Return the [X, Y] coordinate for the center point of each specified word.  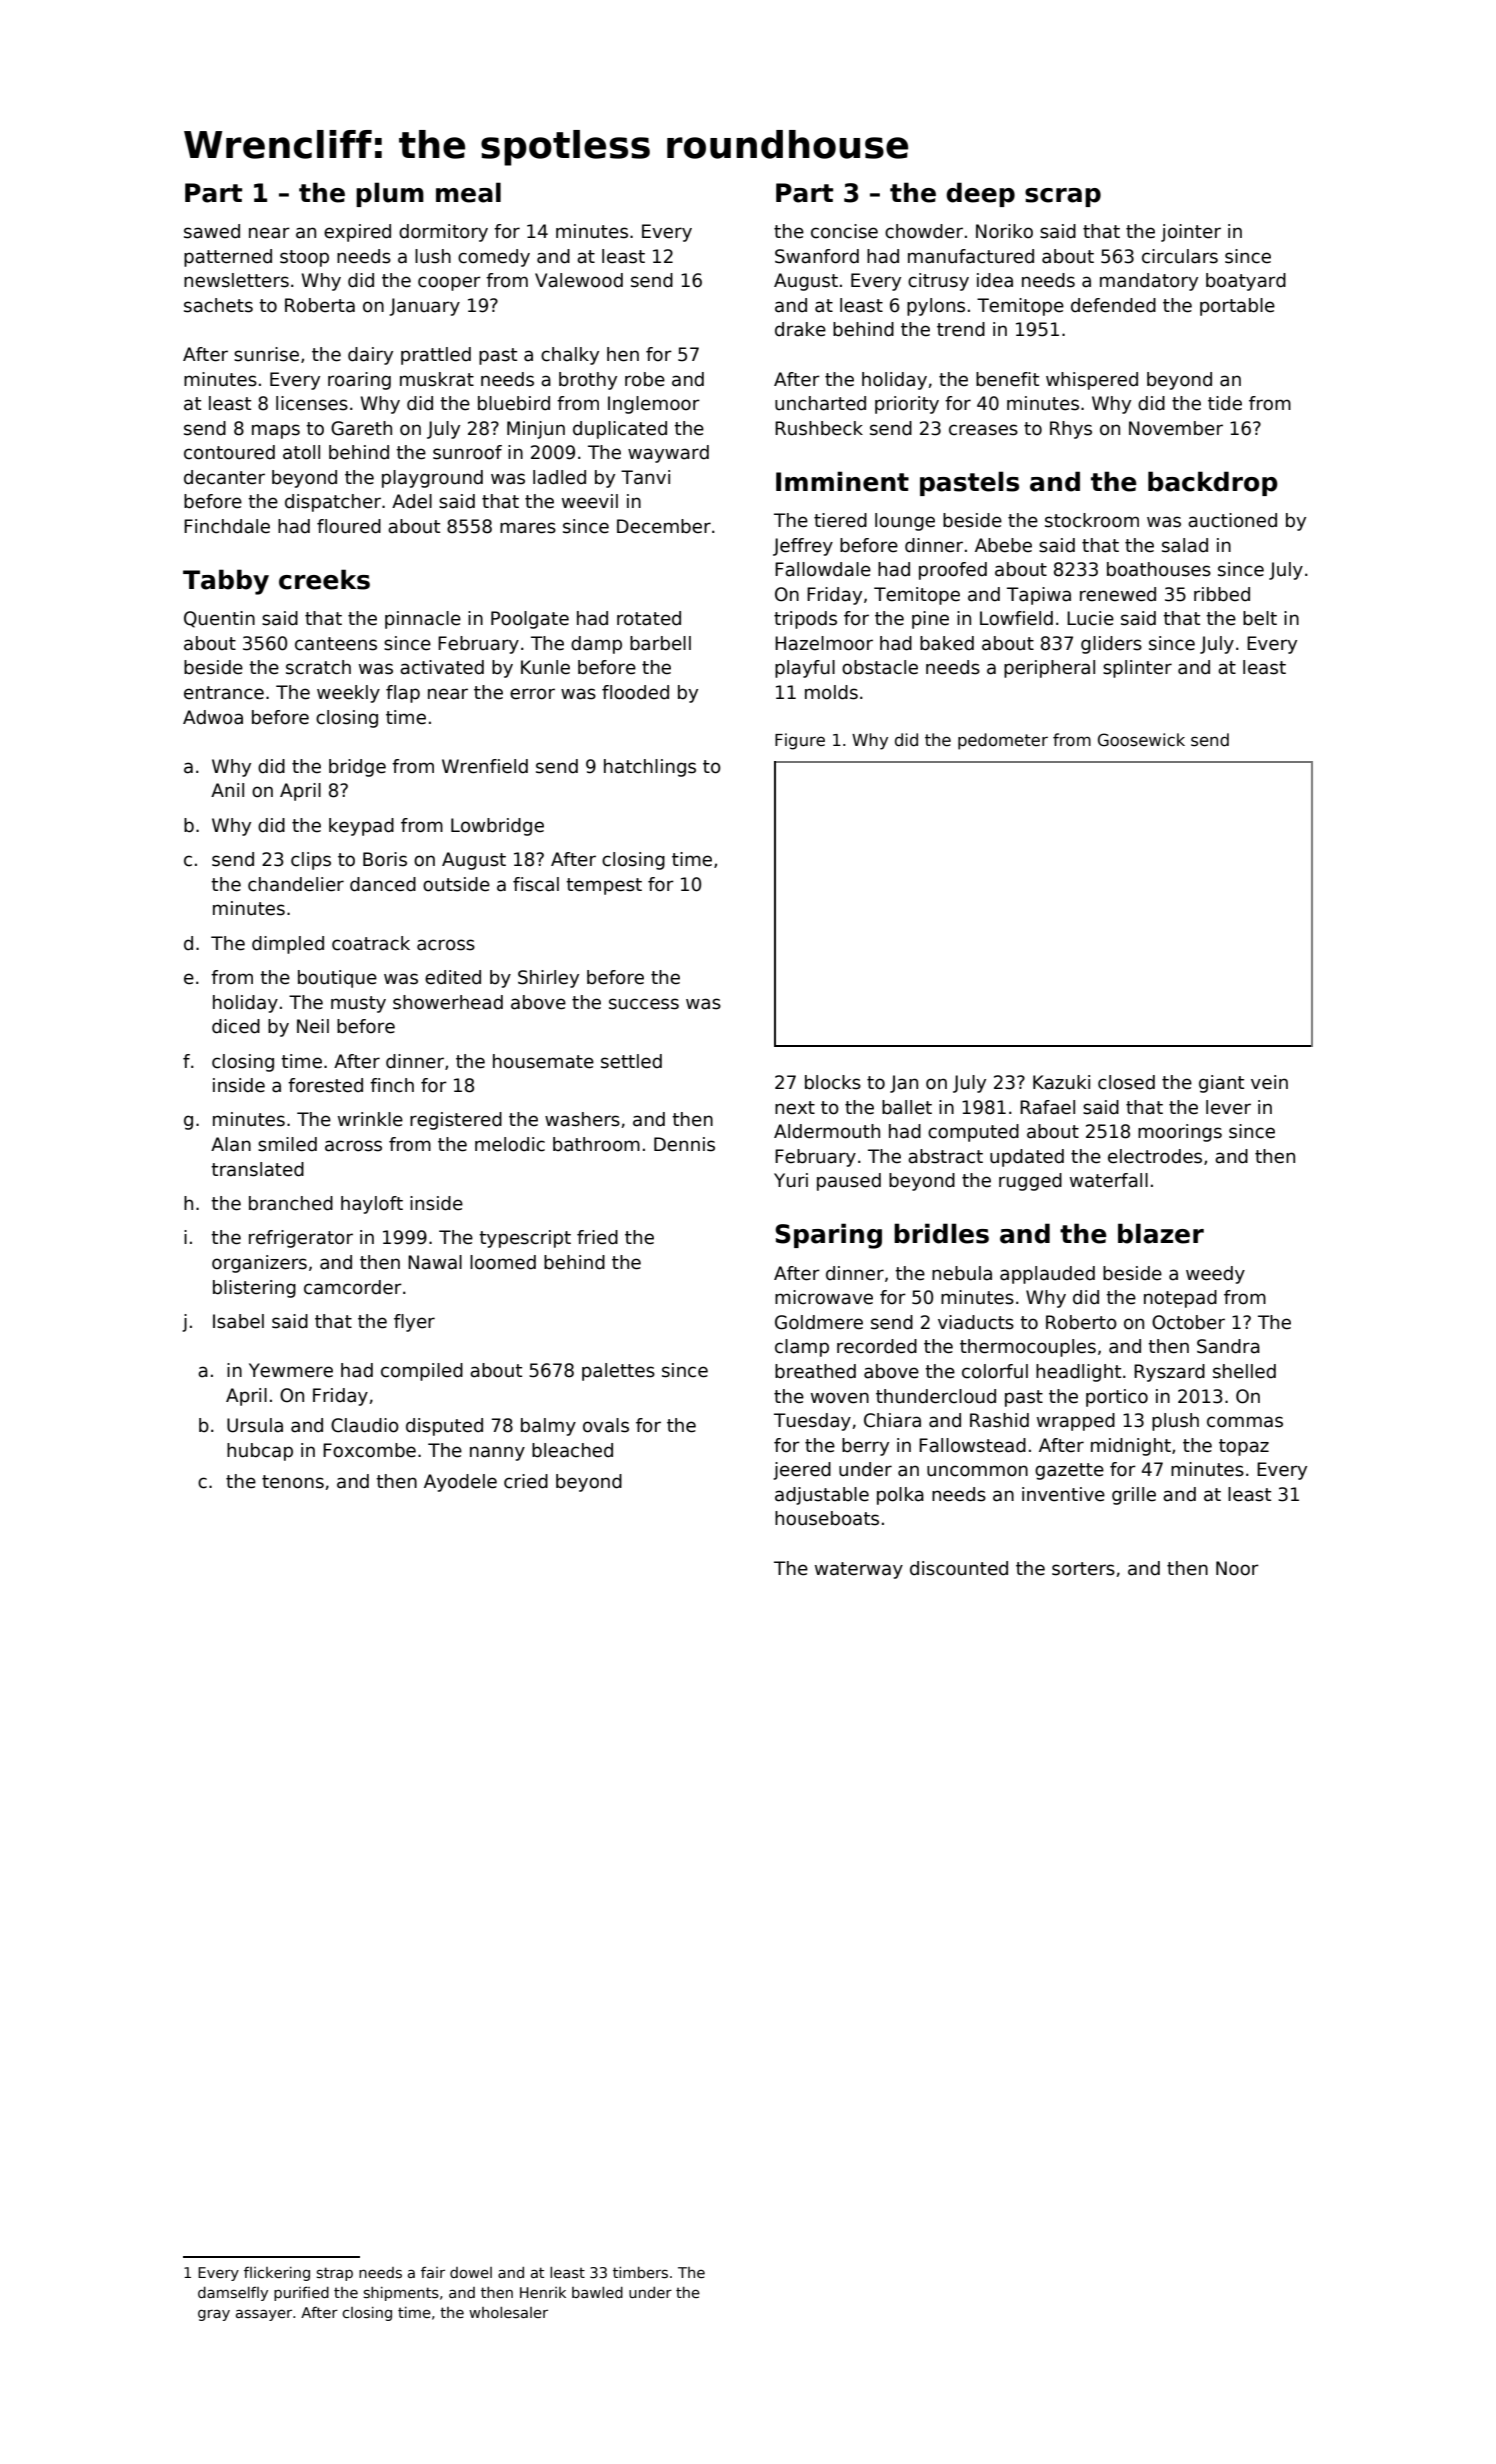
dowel [471, 2272]
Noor [1237, 1568]
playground [432, 479]
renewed [1118, 594]
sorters [1083, 1569]
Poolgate [530, 620]
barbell [660, 643]
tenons [293, 1482]
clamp [802, 1348]
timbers [640, 2272]
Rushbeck [819, 428]
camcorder [353, 1287]
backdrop [1213, 483]
